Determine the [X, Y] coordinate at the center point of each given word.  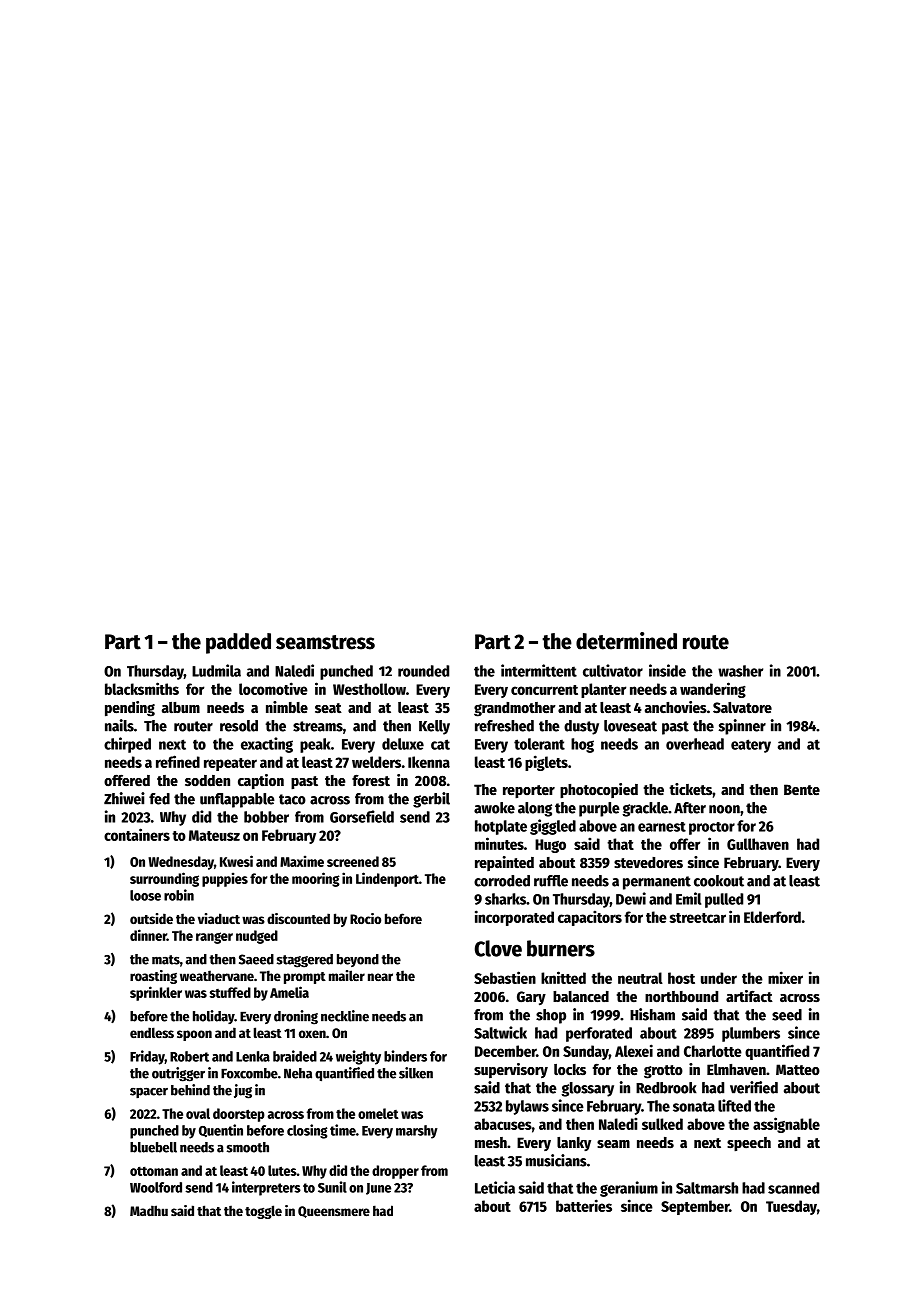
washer [740, 671]
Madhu [149, 1210]
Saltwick [500, 1032]
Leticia [495, 1187]
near [380, 977]
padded [238, 643]
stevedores [648, 862]
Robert [189, 1056]
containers [137, 834]
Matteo [798, 1069]
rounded [423, 671]
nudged [257, 937]
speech [749, 1144]
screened [353, 861]
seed [787, 1015]
